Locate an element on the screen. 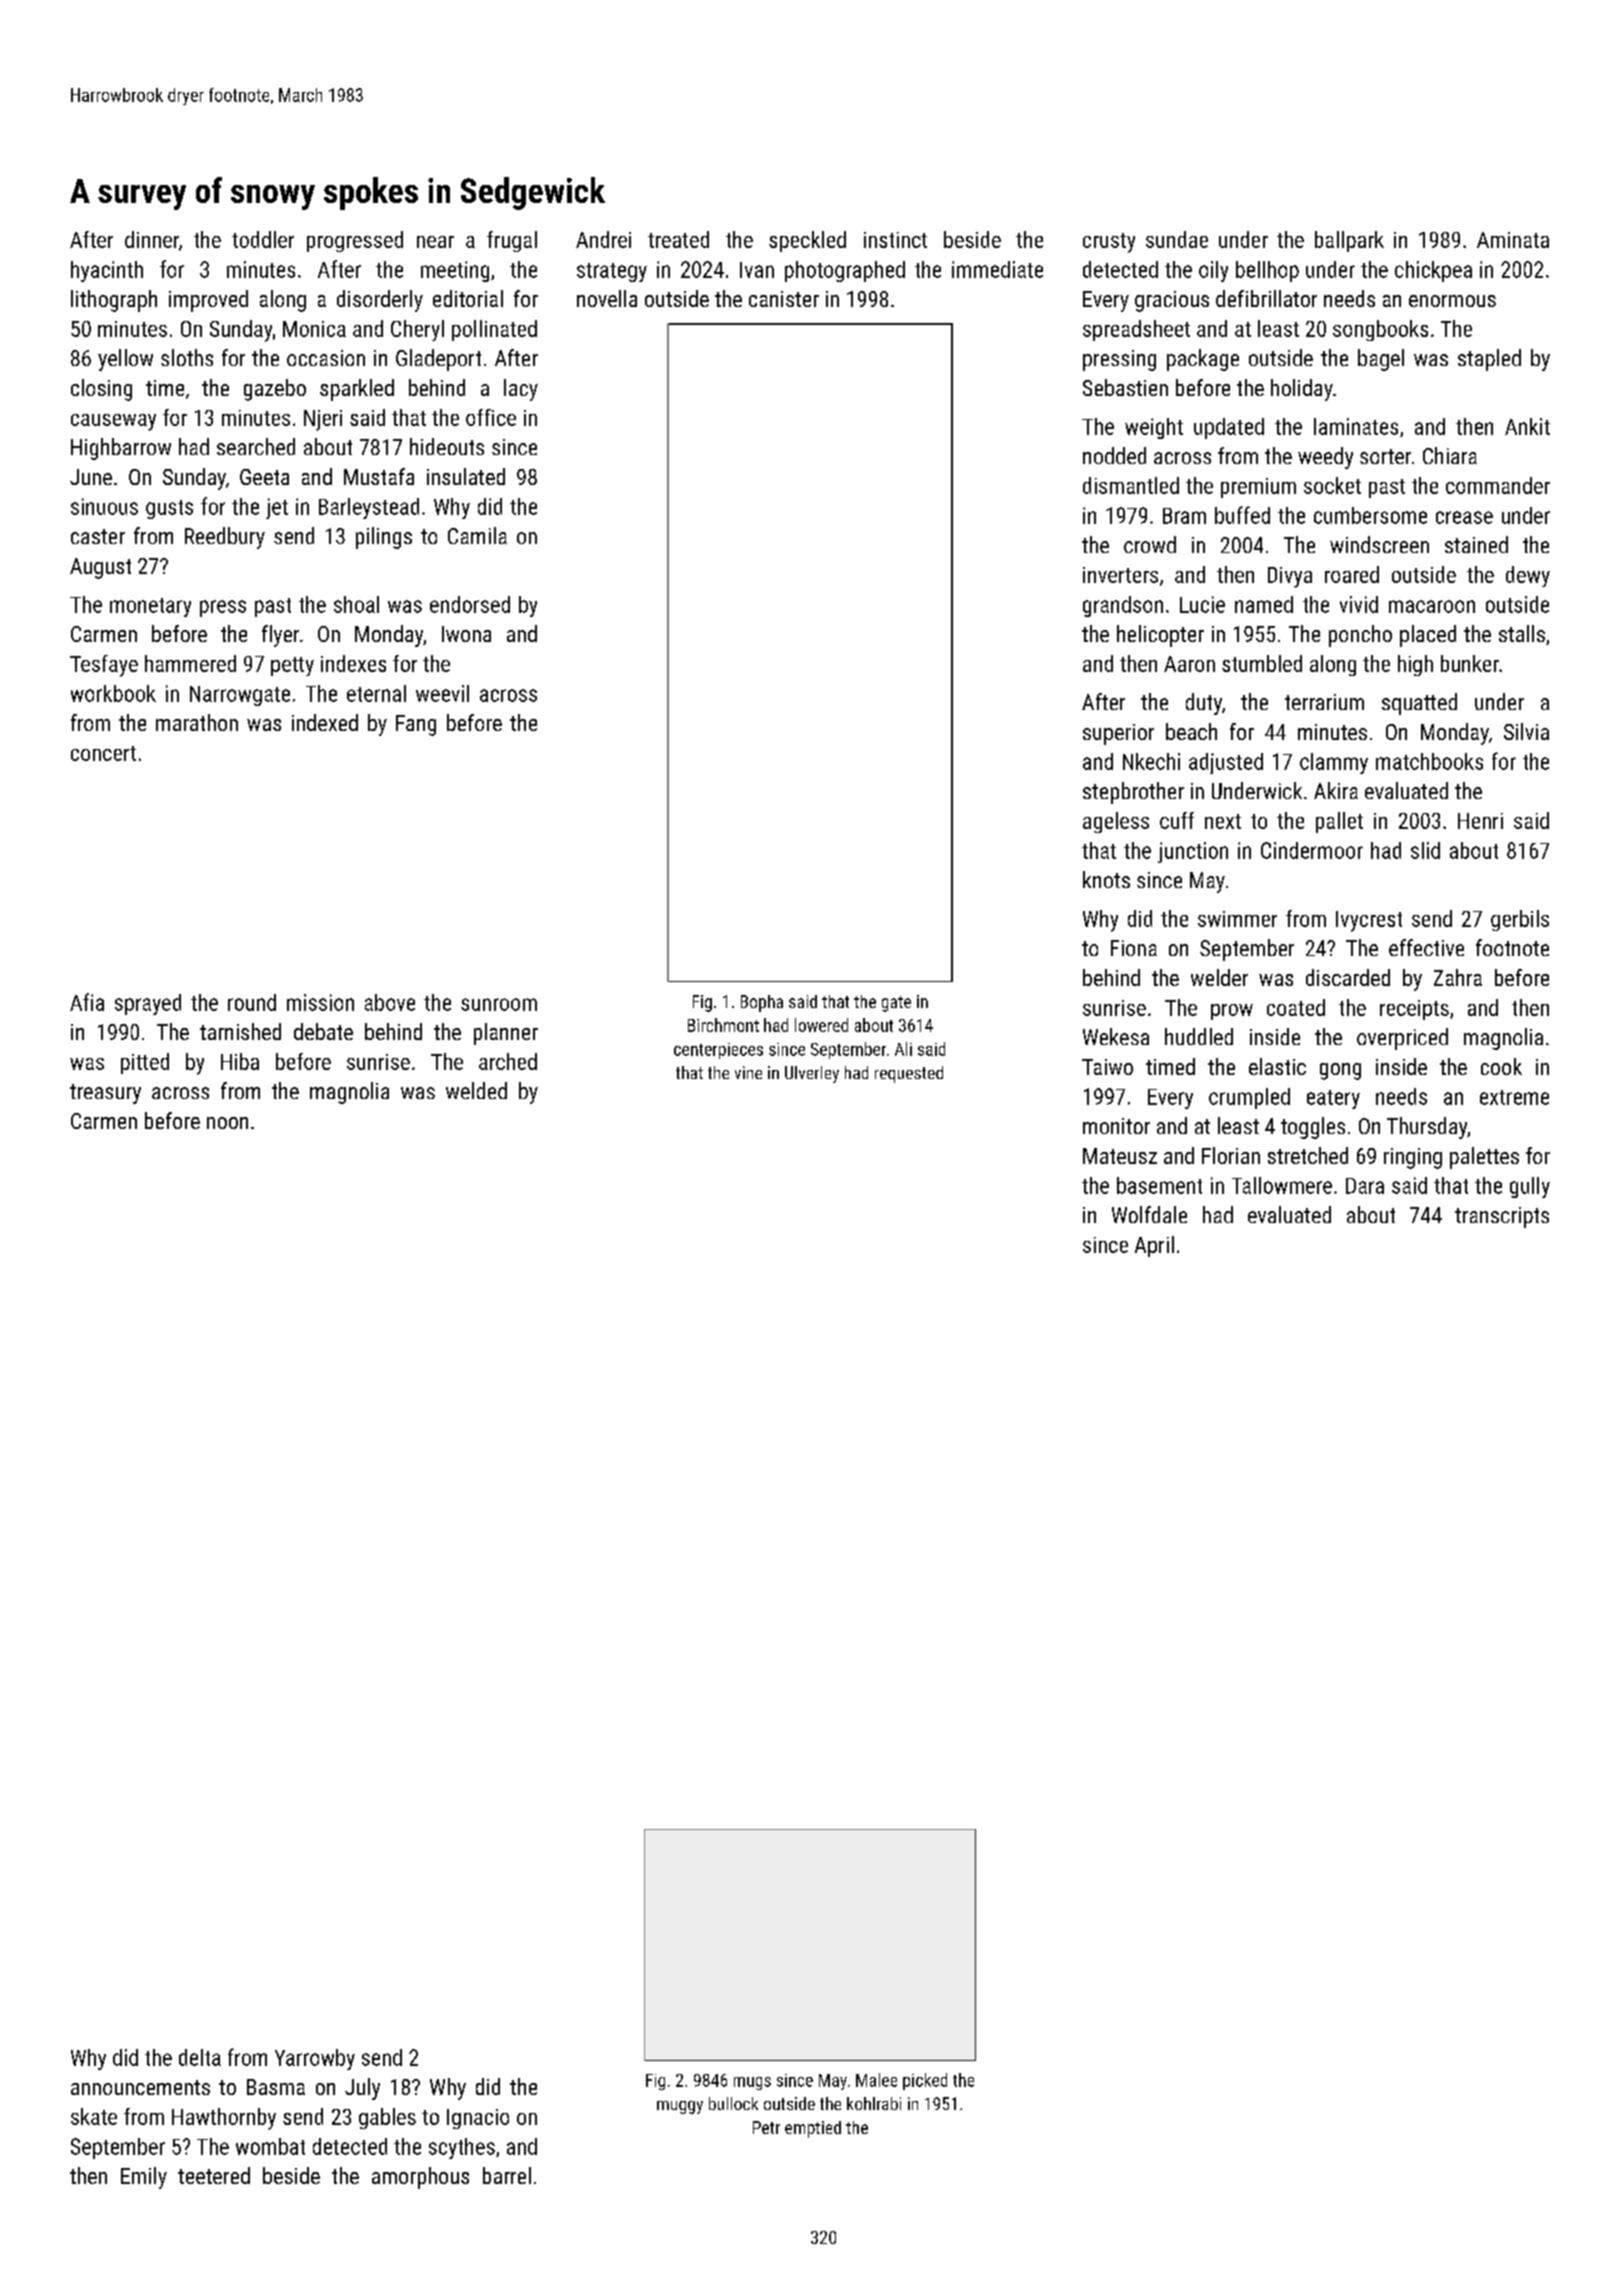  Tallowmere is located at coordinates (1282, 1185).
